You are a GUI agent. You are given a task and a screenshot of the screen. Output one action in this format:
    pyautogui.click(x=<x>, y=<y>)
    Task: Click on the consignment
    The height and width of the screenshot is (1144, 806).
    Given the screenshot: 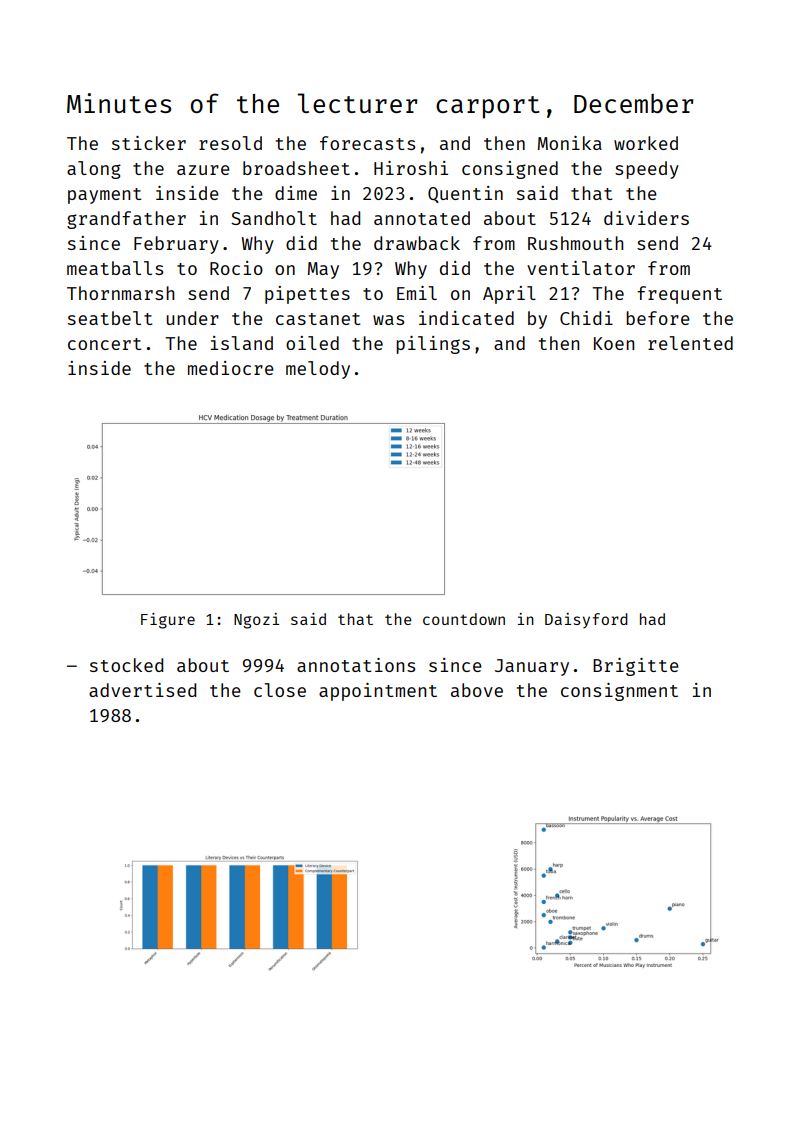 What is the action you would take?
    pyautogui.click(x=619, y=692)
